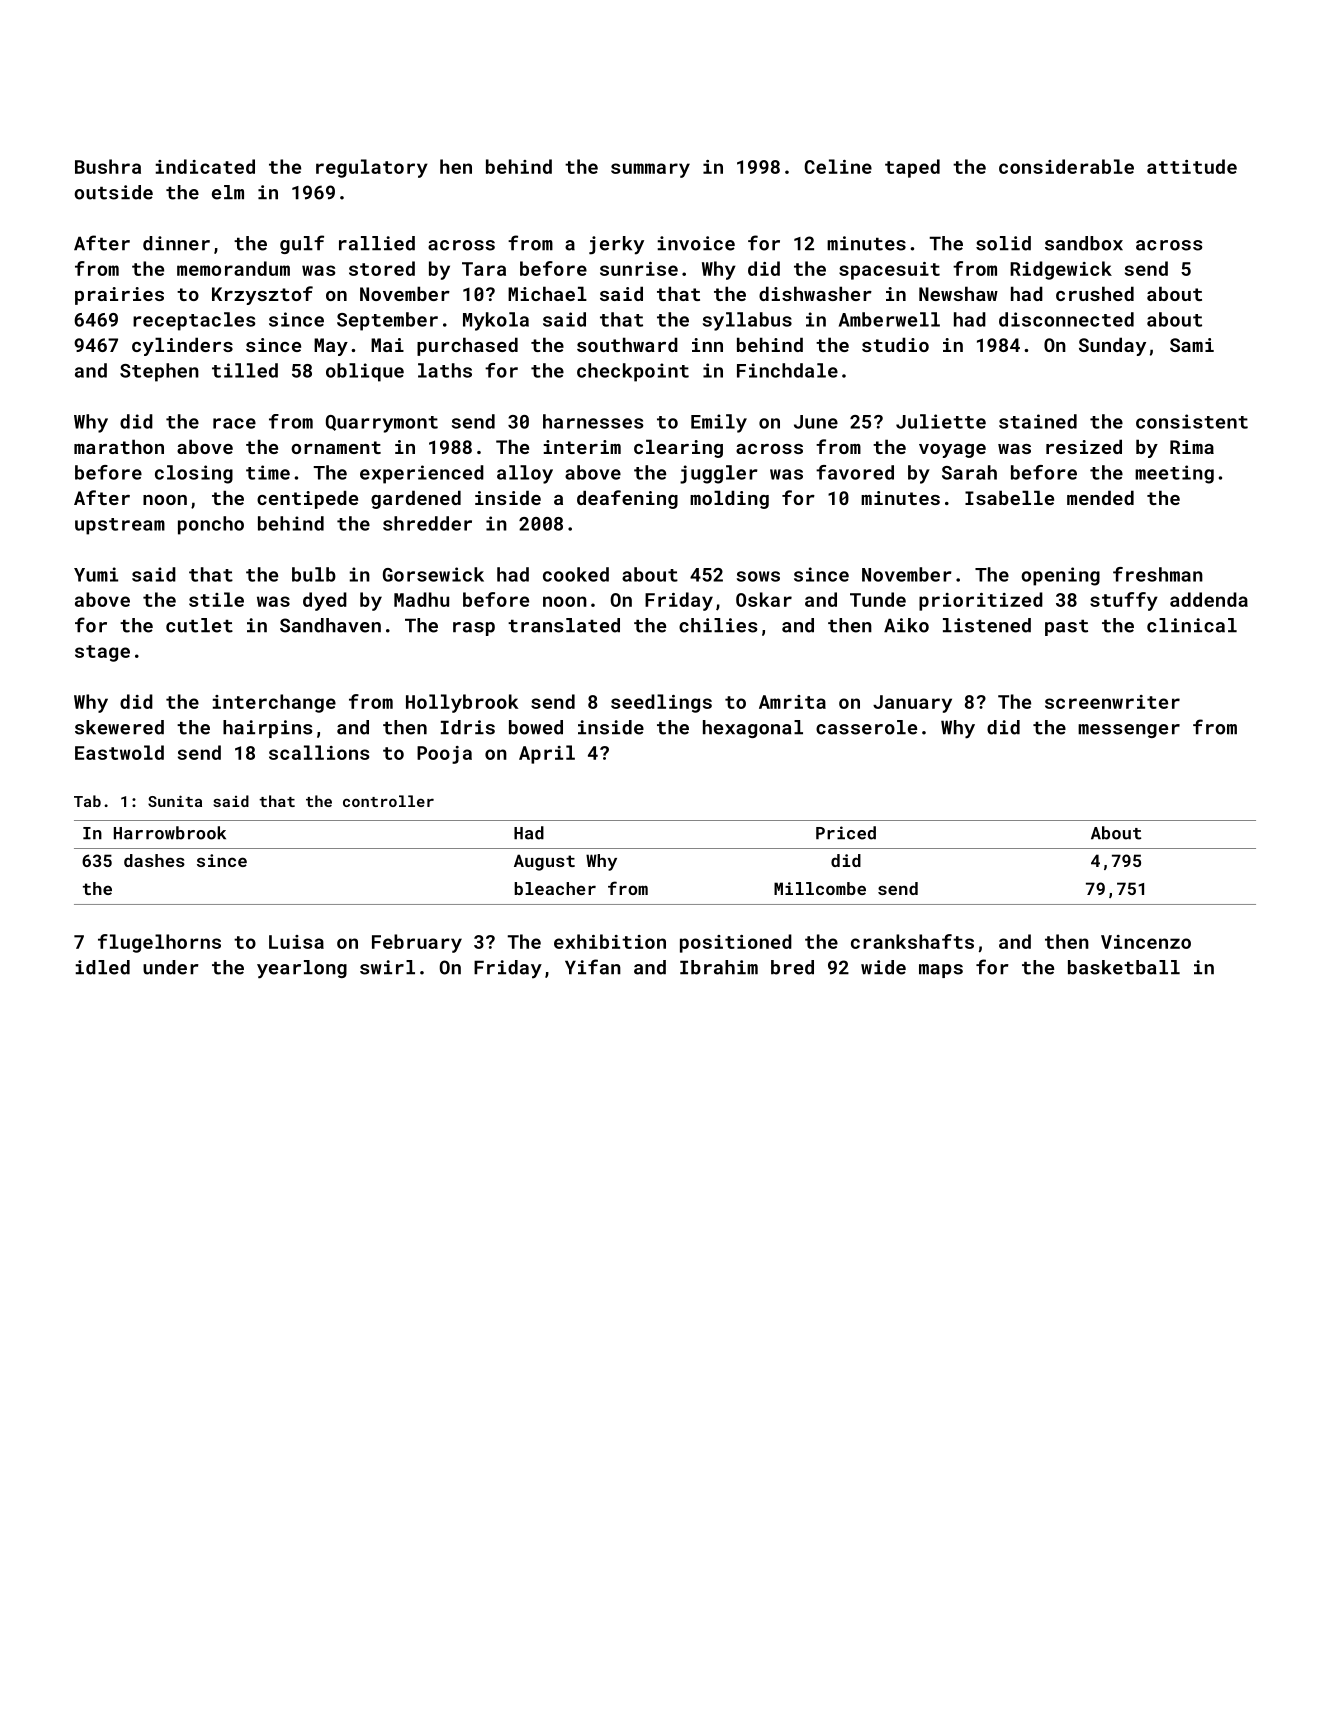  I want to click on cooked, so click(576, 574).
